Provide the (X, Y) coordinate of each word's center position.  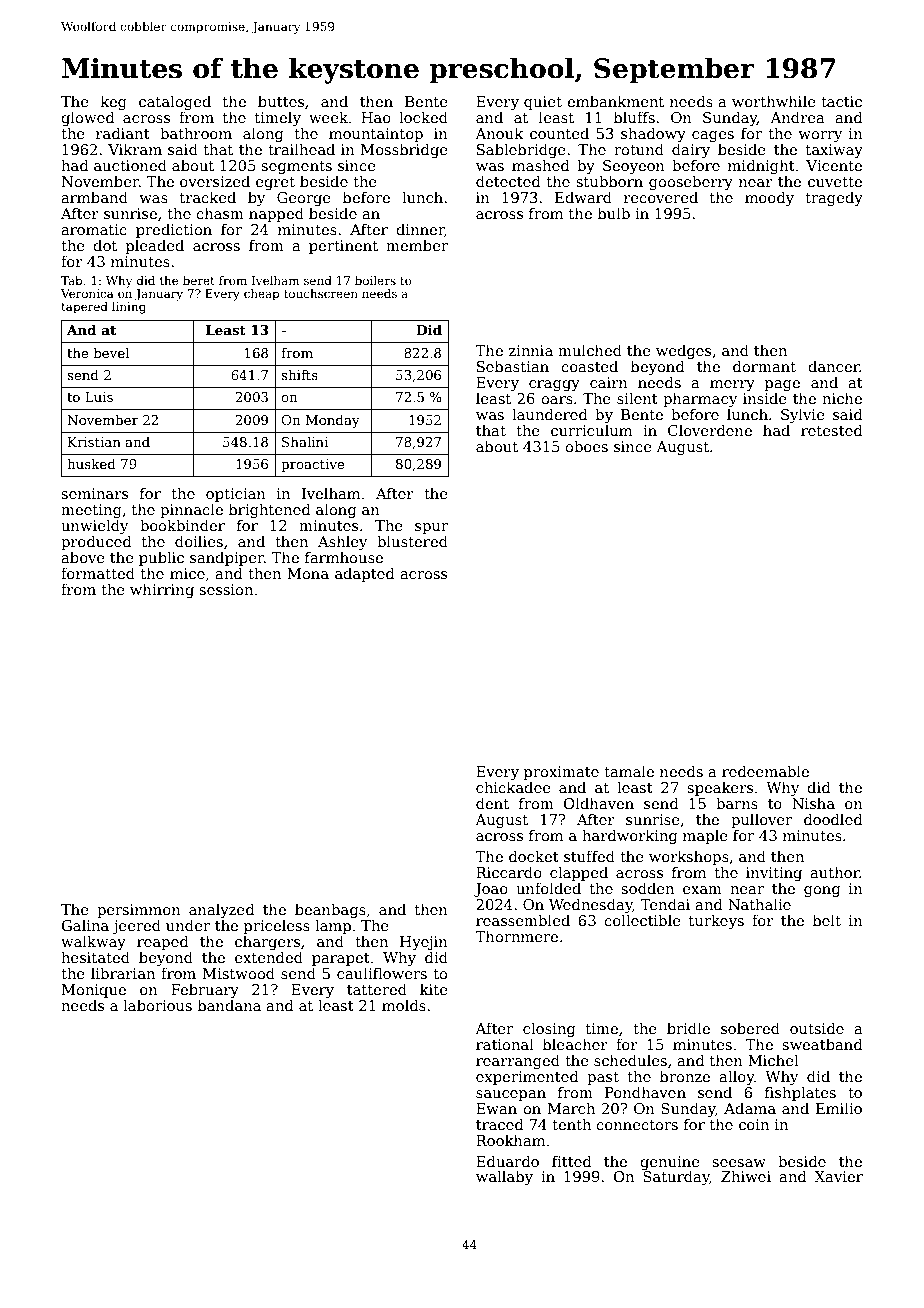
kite (434, 989)
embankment (615, 101)
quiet (543, 103)
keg (114, 102)
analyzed (222, 910)
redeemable (765, 771)
